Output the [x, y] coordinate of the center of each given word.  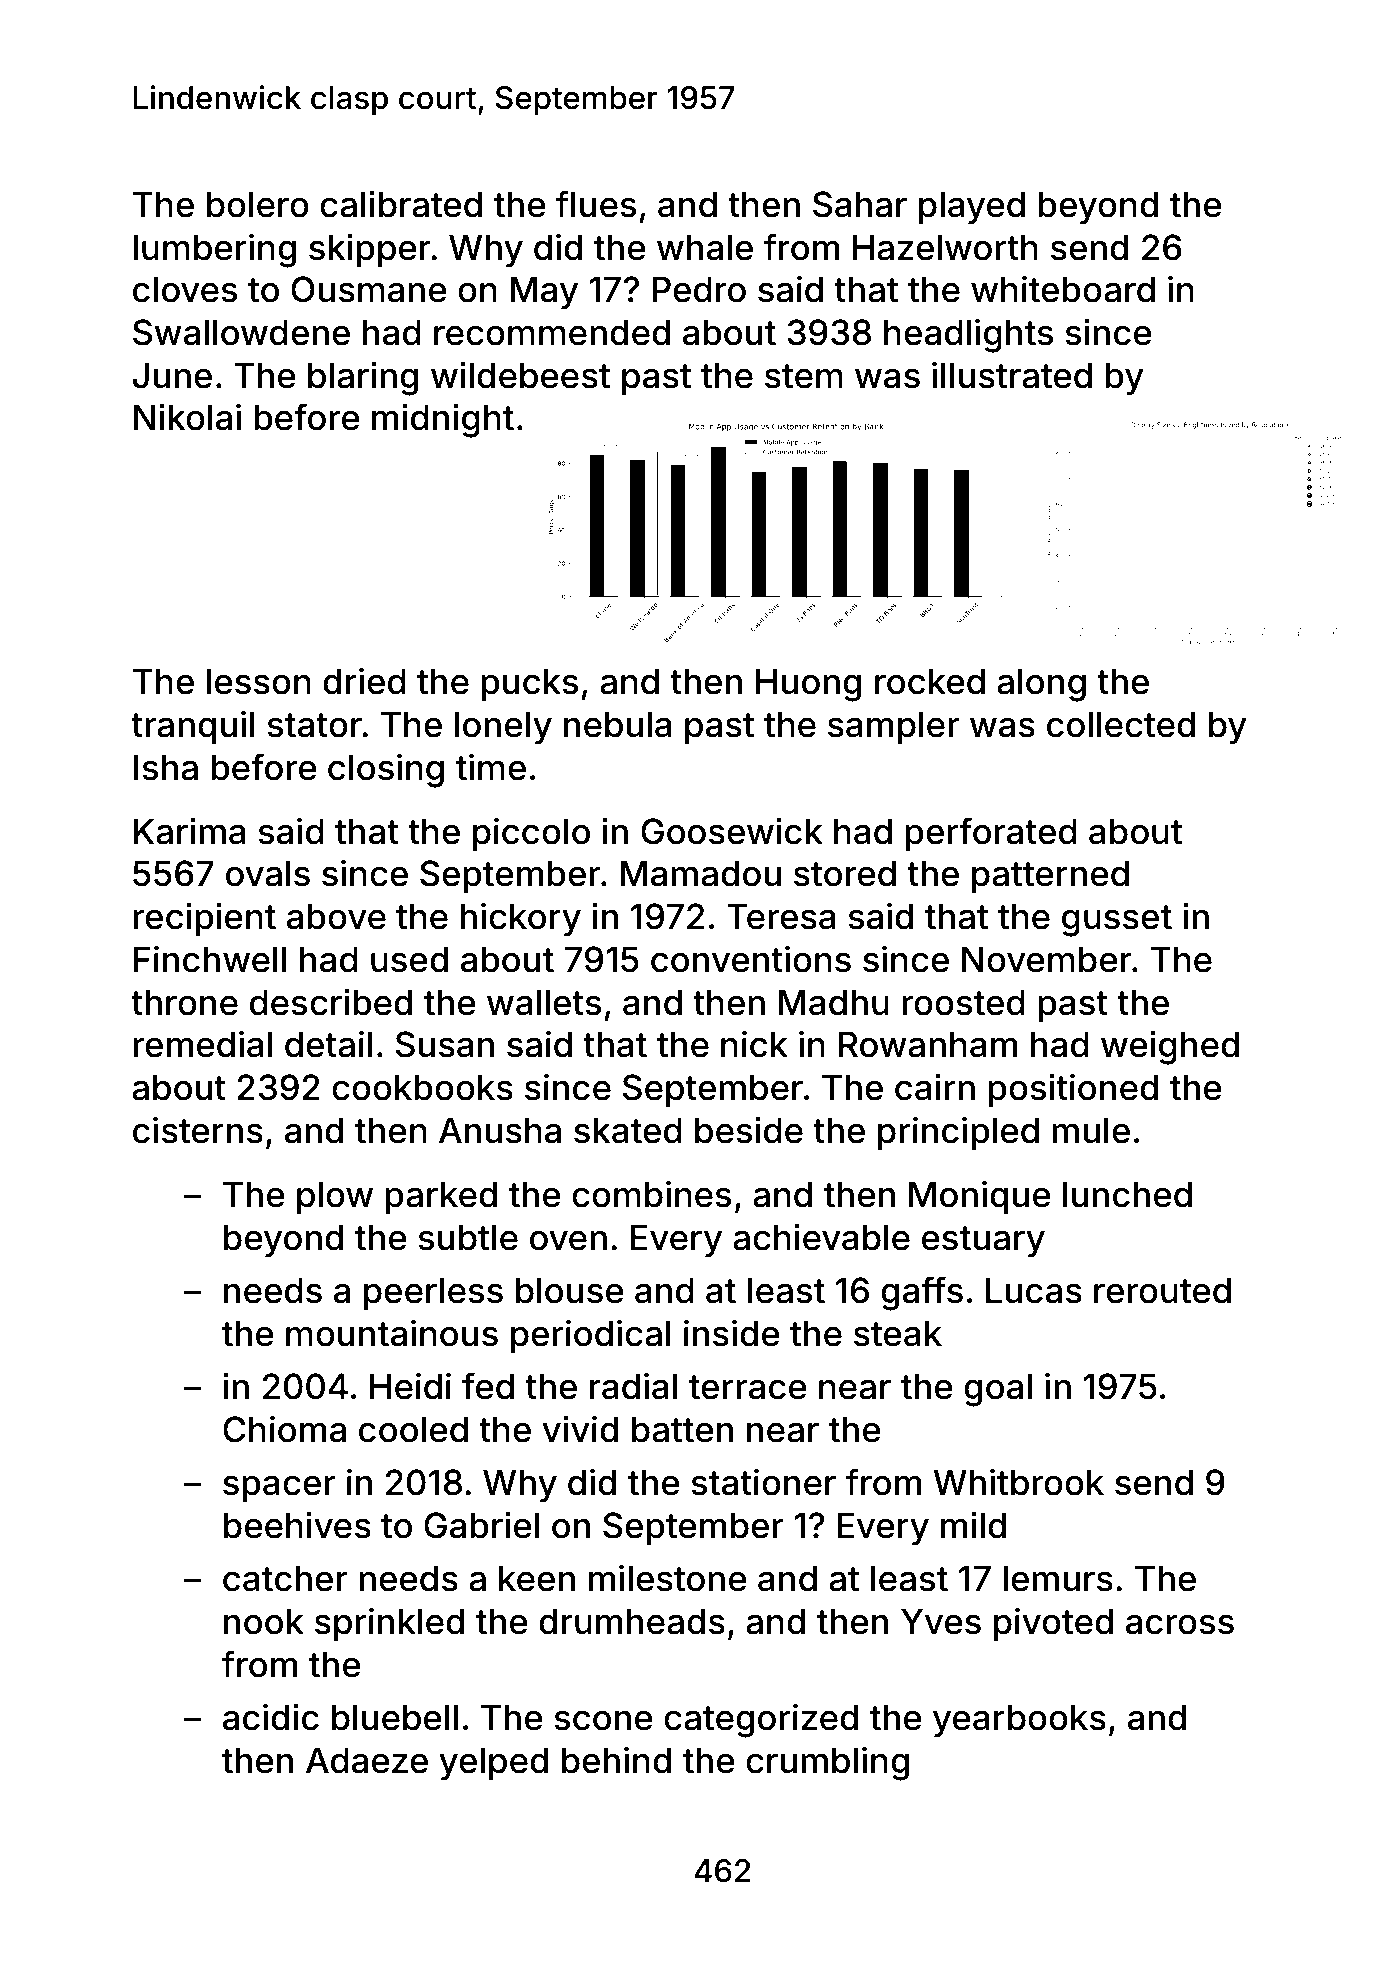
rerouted [1162, 1290]
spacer [279, 1489]
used [409, 959]
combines [651, 1194]
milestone [667, 1578]
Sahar [860, 204]
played [972, 207]
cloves [185, 289]
